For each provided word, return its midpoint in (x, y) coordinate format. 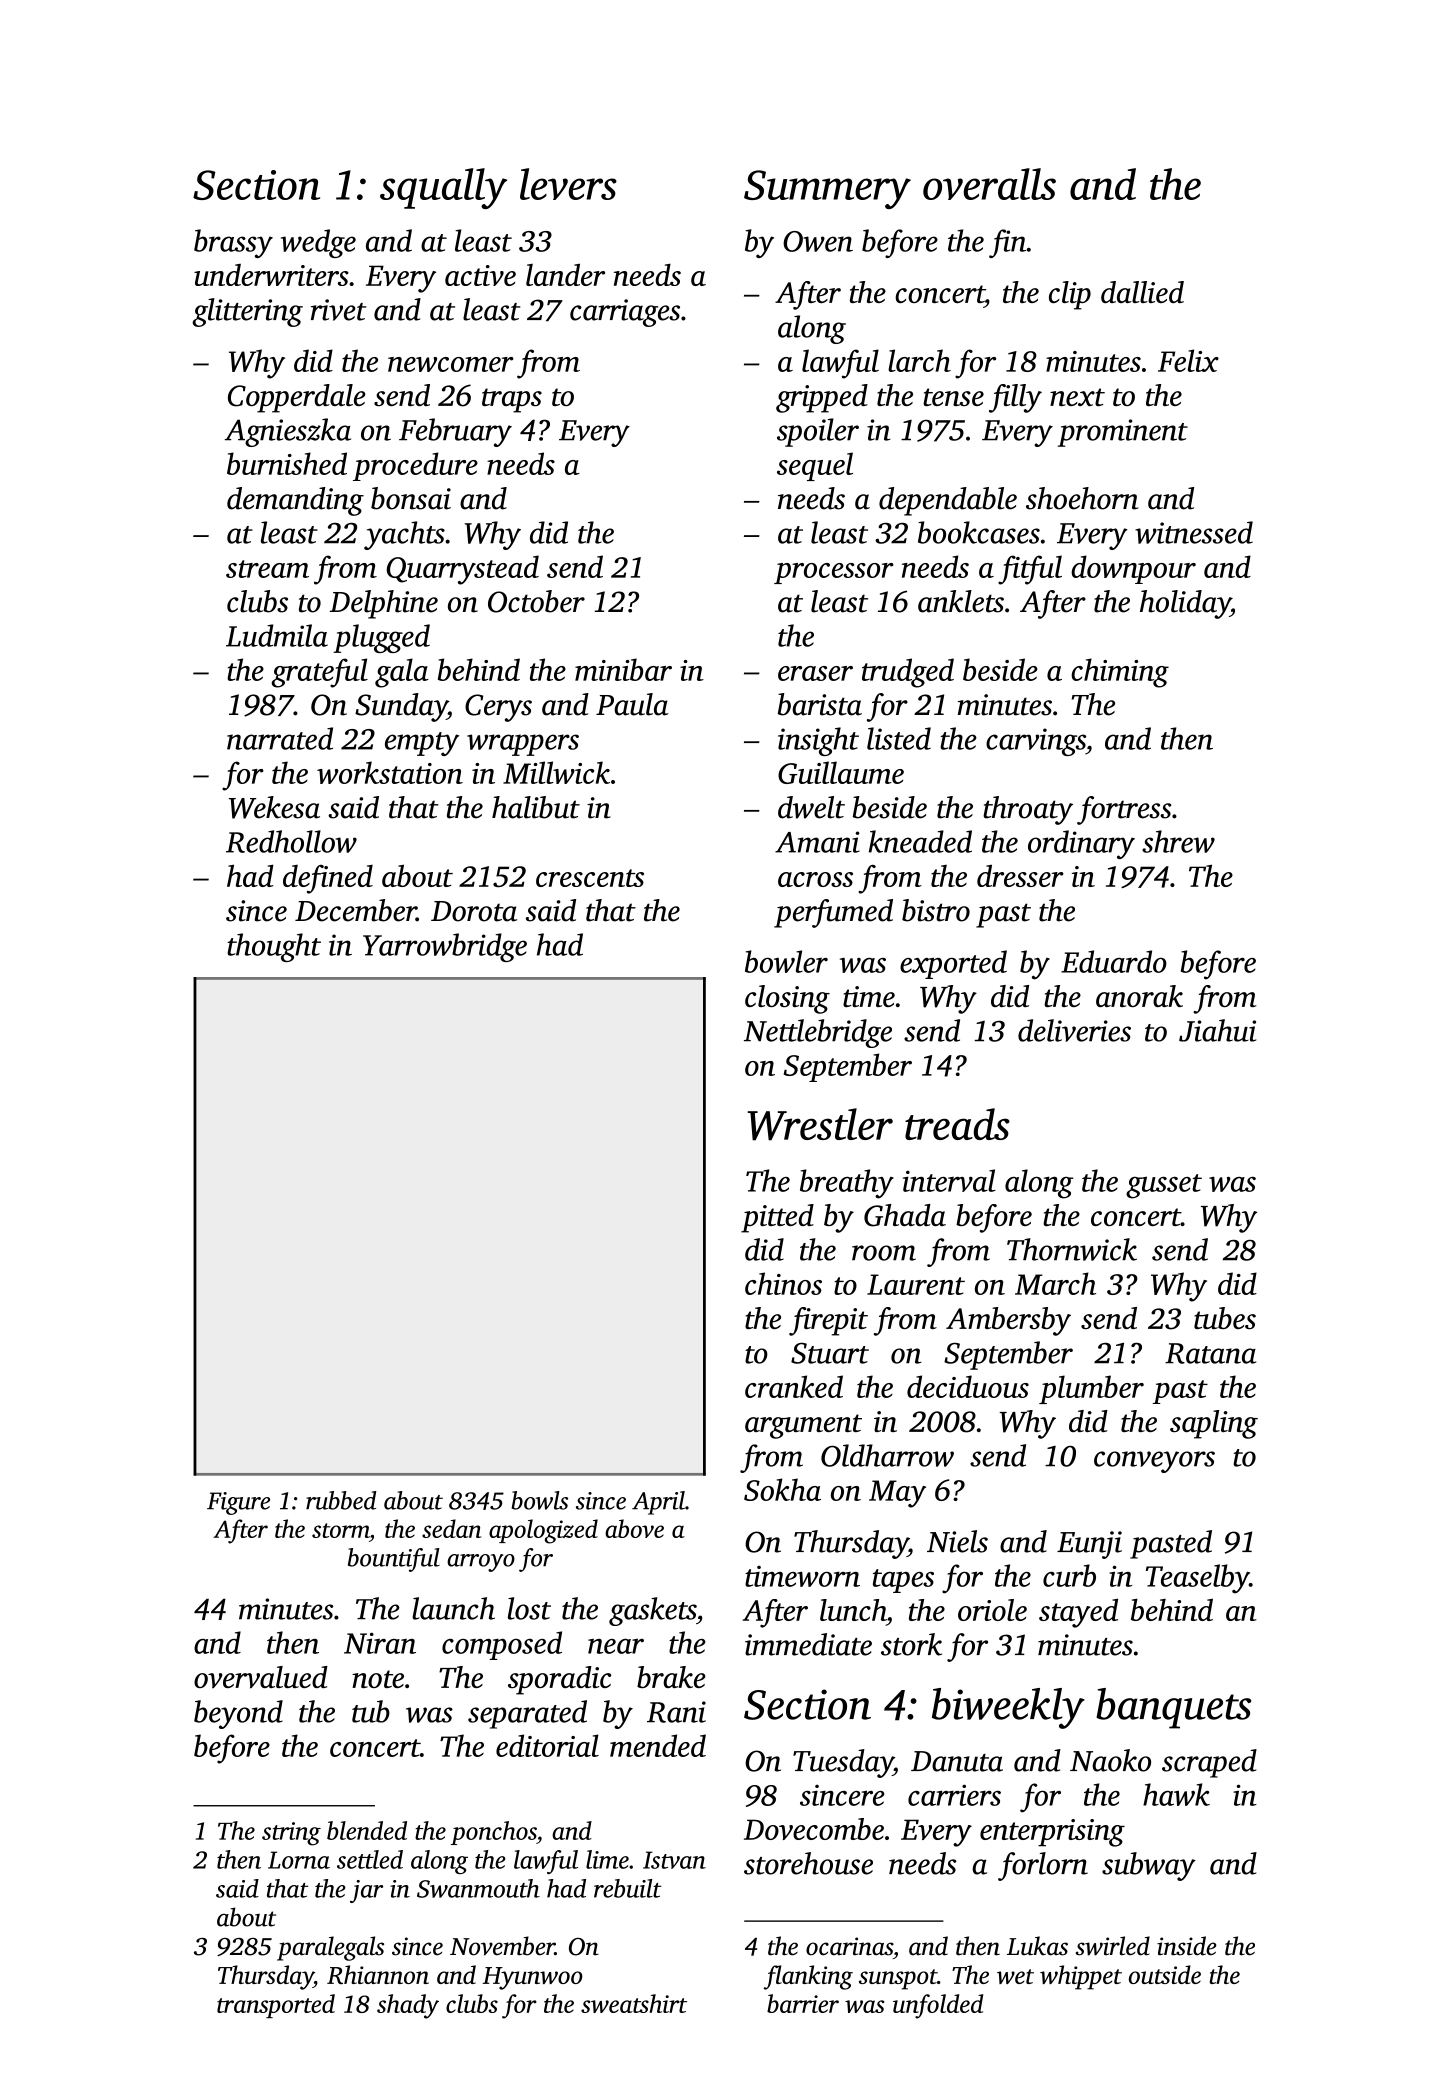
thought (274, 947)
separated (527, 1714)
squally (443, 188)
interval (949, 1180)
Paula (632, 704)
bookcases (979, 532)
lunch (853, 1610)
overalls (989, 184)
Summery (827, 189)
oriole (992, 1610)
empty (422, 744)
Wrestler (820, 1124)
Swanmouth (478, 1888)
